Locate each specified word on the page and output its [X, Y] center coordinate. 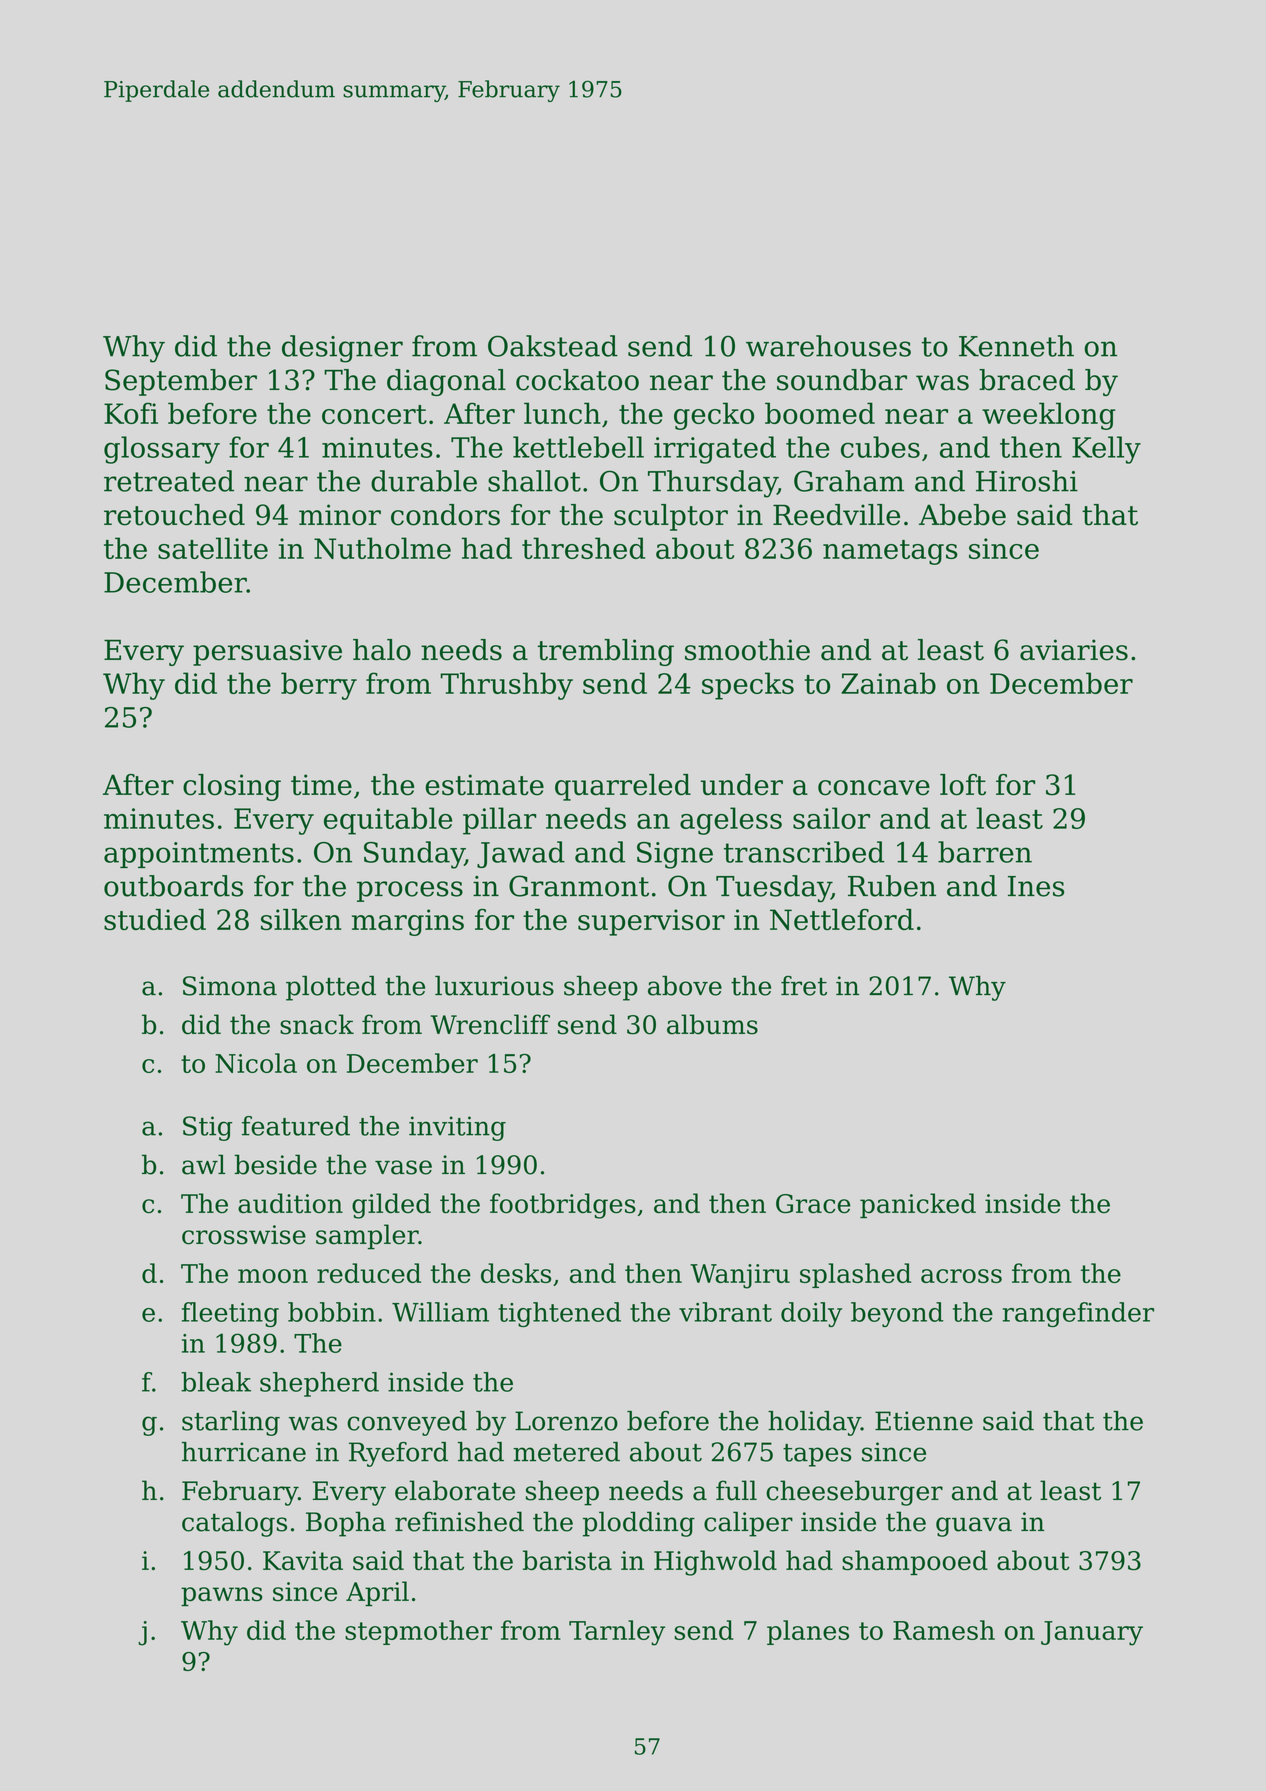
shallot [534, 481]
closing [232, 787]
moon [273, 1276]
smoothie [747, 650]
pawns [222, 1596]
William [440, 1312]
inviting [457, 1128]
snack [317, 1024]
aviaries [1074, 650]
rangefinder [1078, 1314]
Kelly [1106, 450]
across [961, 1276]
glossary [162, 450]
